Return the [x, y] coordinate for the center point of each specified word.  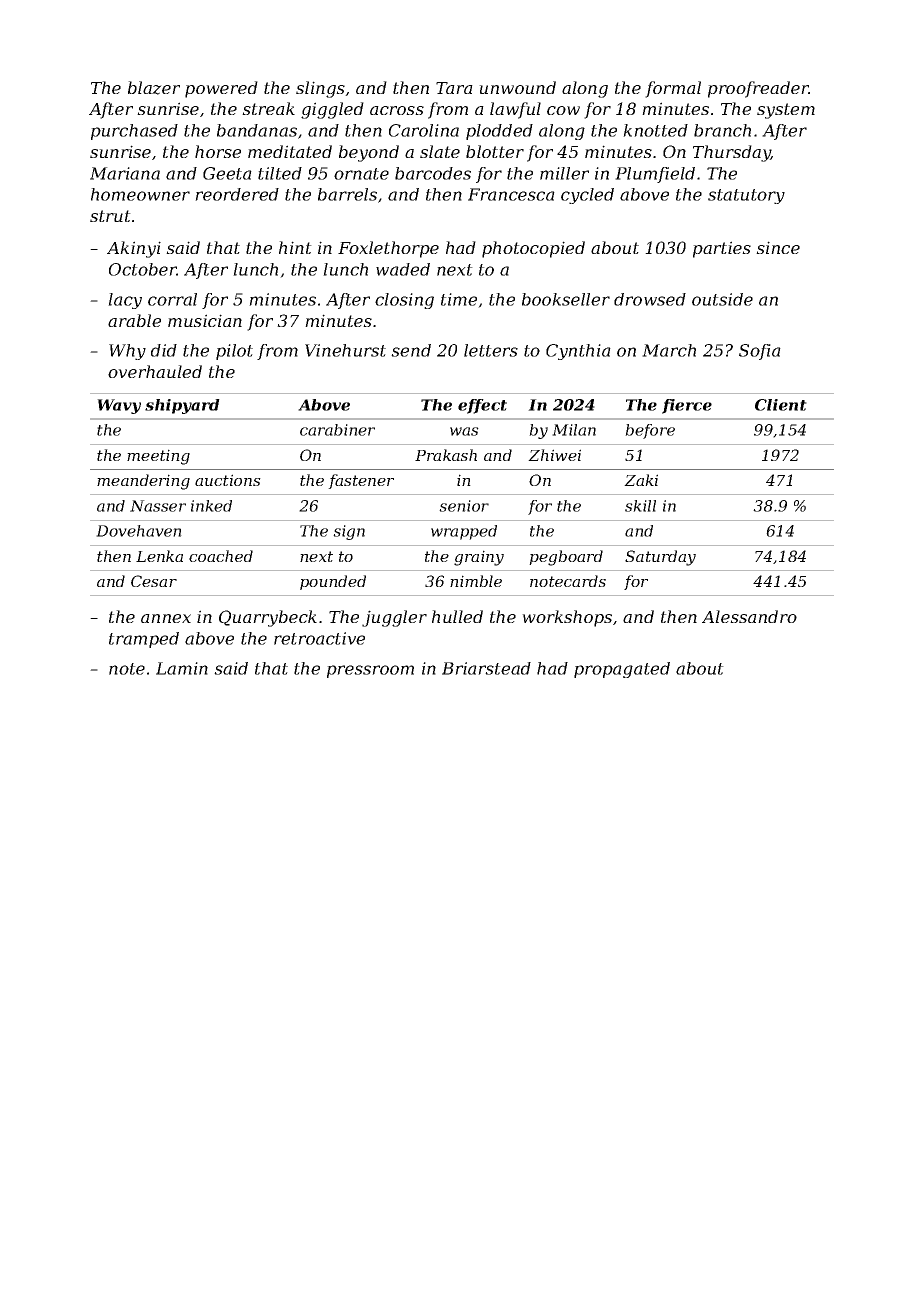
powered [221, 89]
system [786, 111]
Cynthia [578, 352]
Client [781, 405]
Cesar [154, 581]
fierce [687, 406]
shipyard [182, 406]
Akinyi [134, 249]
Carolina [424, 130]
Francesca [511, 194]
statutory [746, 196]
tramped [144, 640]
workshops [567, 618]
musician [205, 320]
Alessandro [749, 616]
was [464, 431]
